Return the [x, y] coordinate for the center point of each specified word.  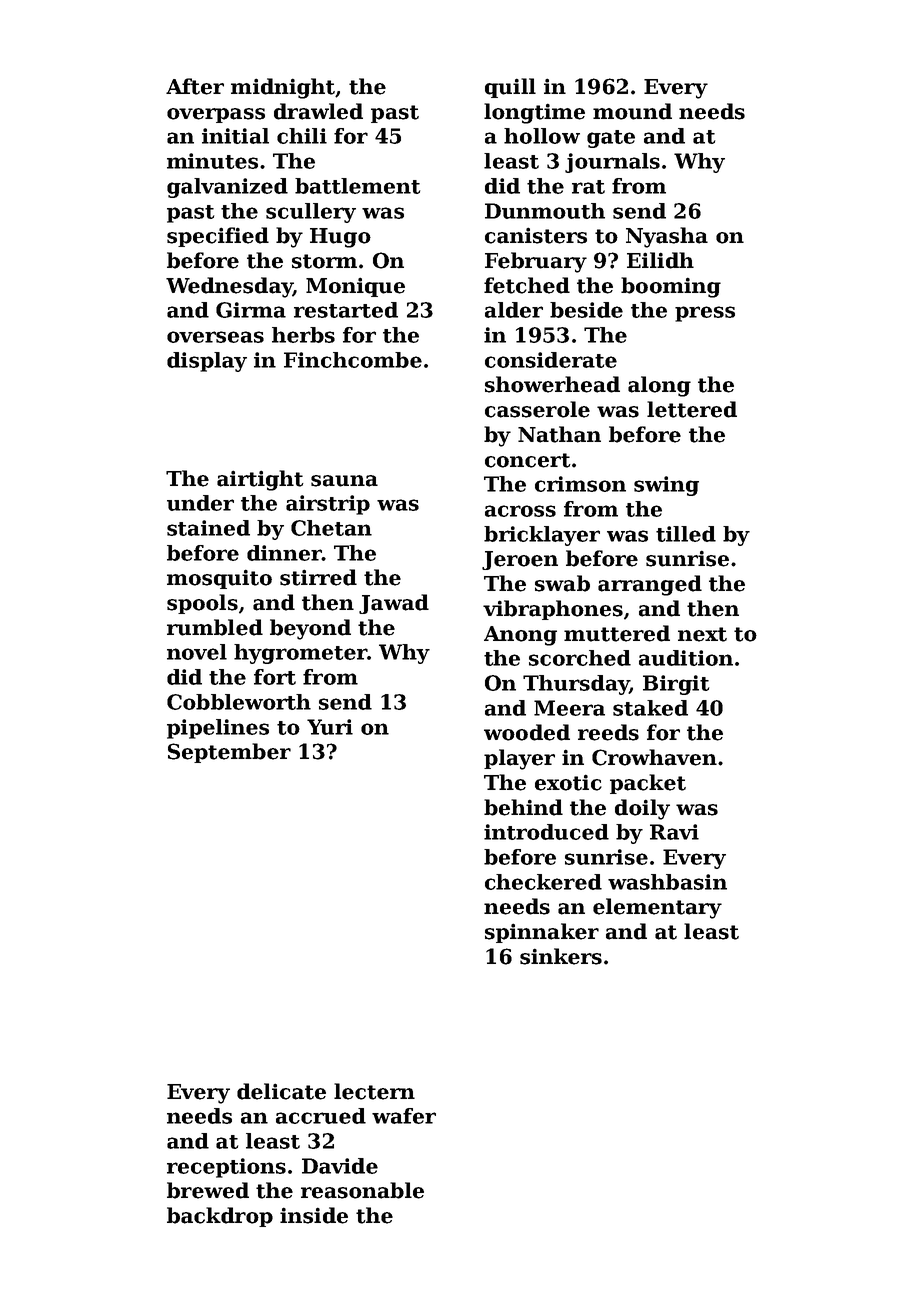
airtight [260, 480]
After [195, 86]
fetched [527, 285]
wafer [404, 1116]
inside [314, 1215]
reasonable [362, 1190]
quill [510, 88]
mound [632, 111]
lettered [692, 409]
